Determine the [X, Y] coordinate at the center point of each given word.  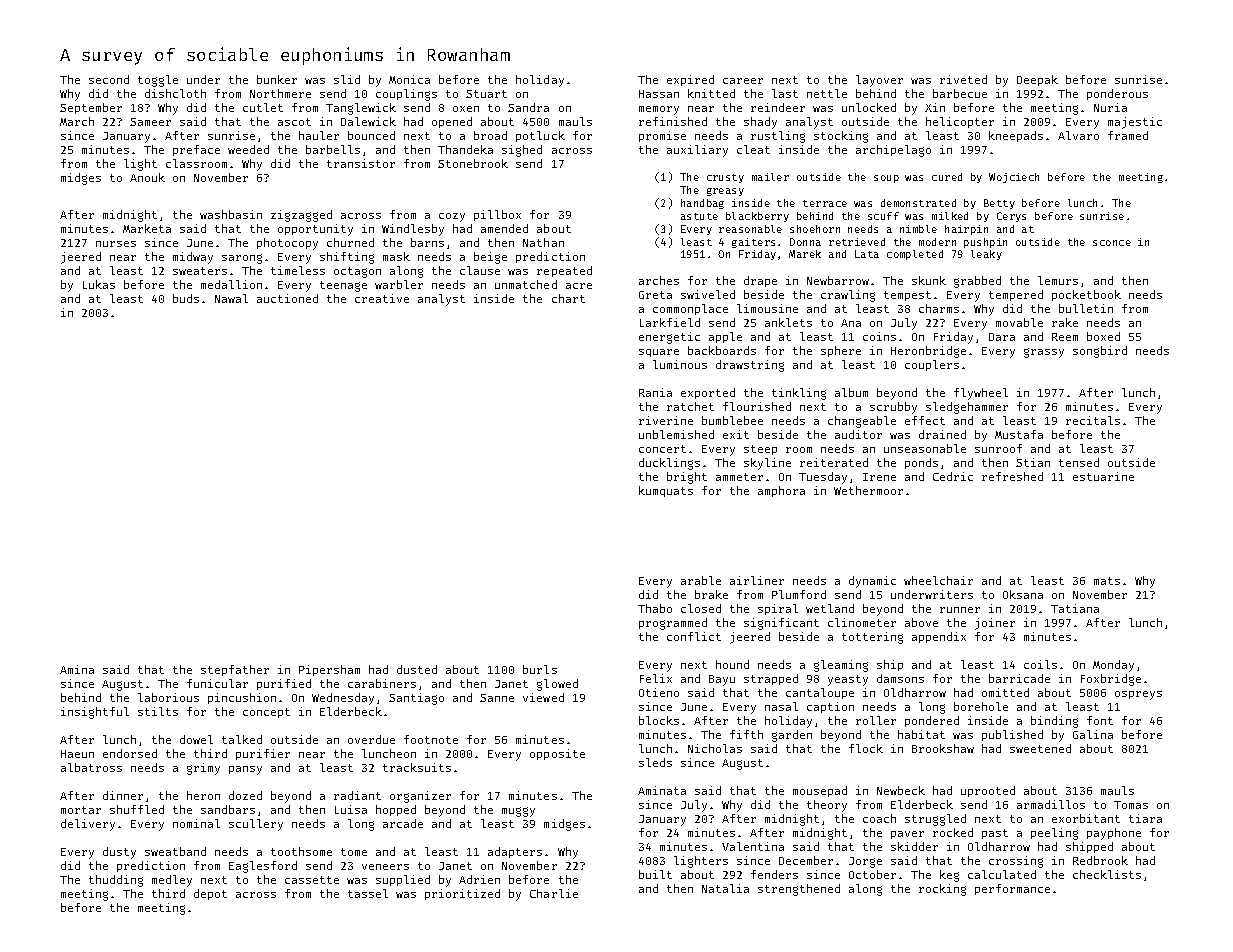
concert [662, 449]
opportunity [315, 230]
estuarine [1103, 476]
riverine [666, 420]
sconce [1112, 243]
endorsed [130, 753]
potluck [540, 136]
